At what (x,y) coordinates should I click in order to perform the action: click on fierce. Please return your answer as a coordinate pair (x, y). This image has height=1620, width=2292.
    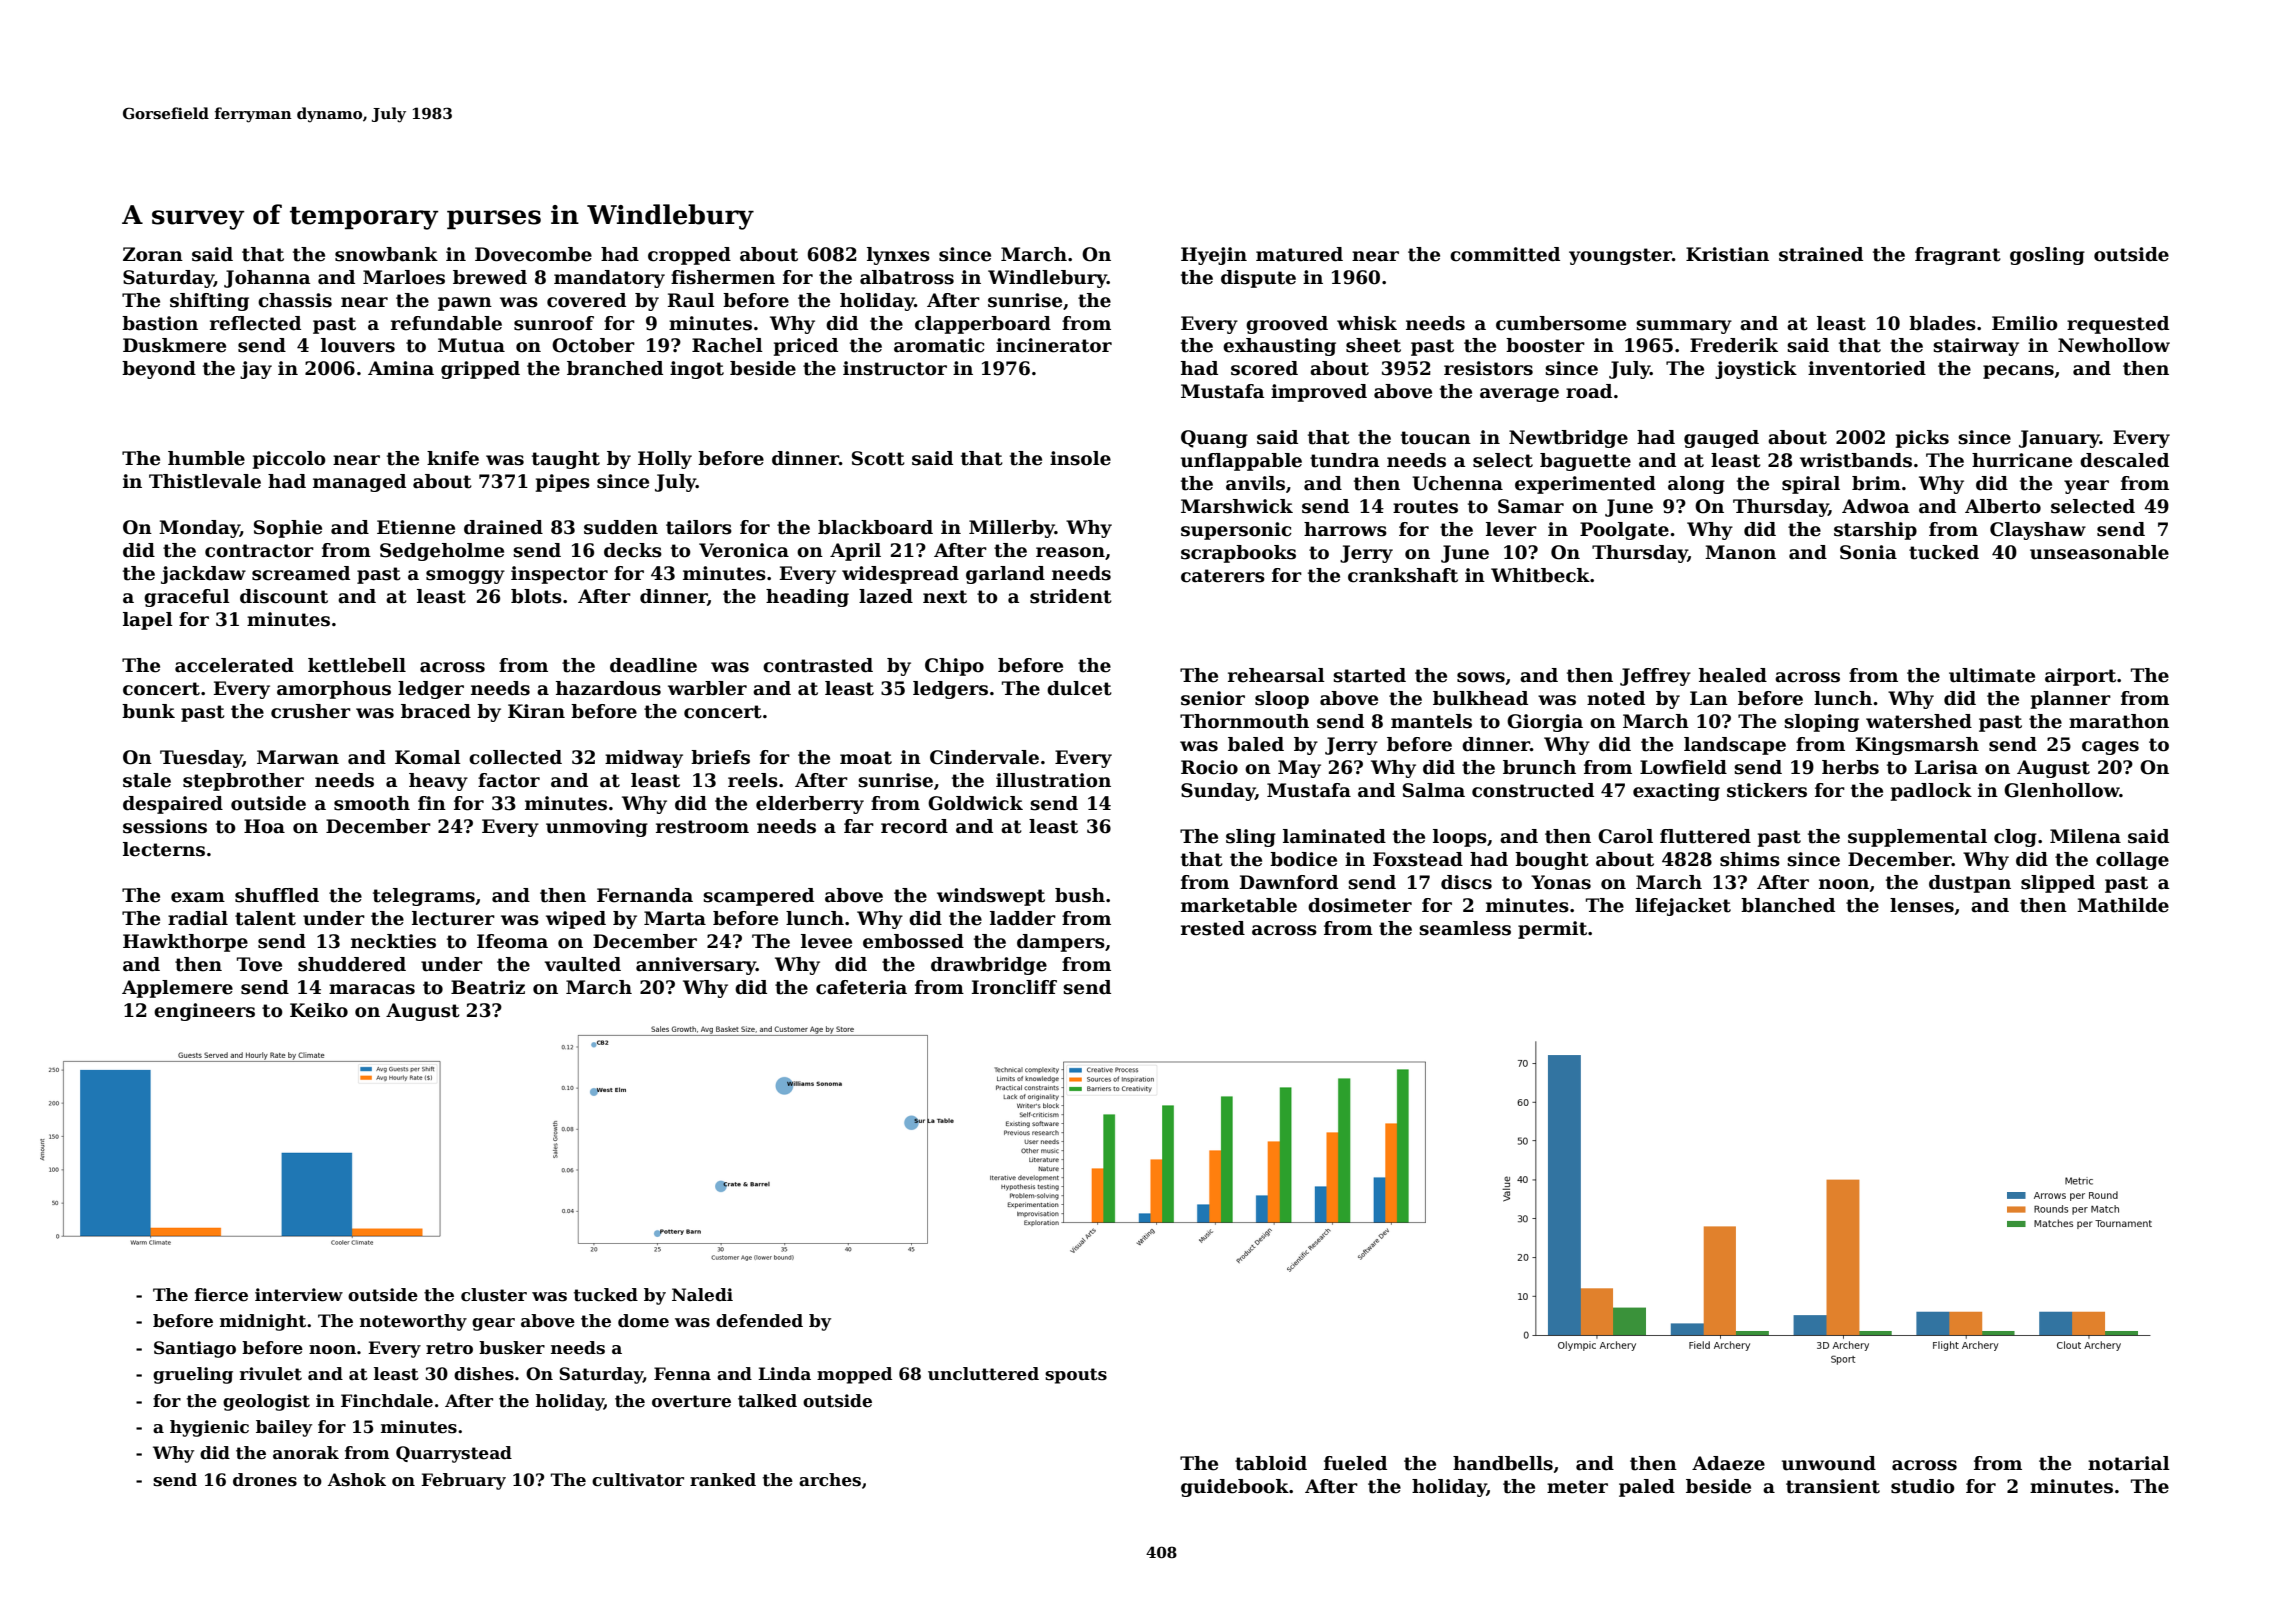
    Looking at the image, I should click on (221, 1295).
